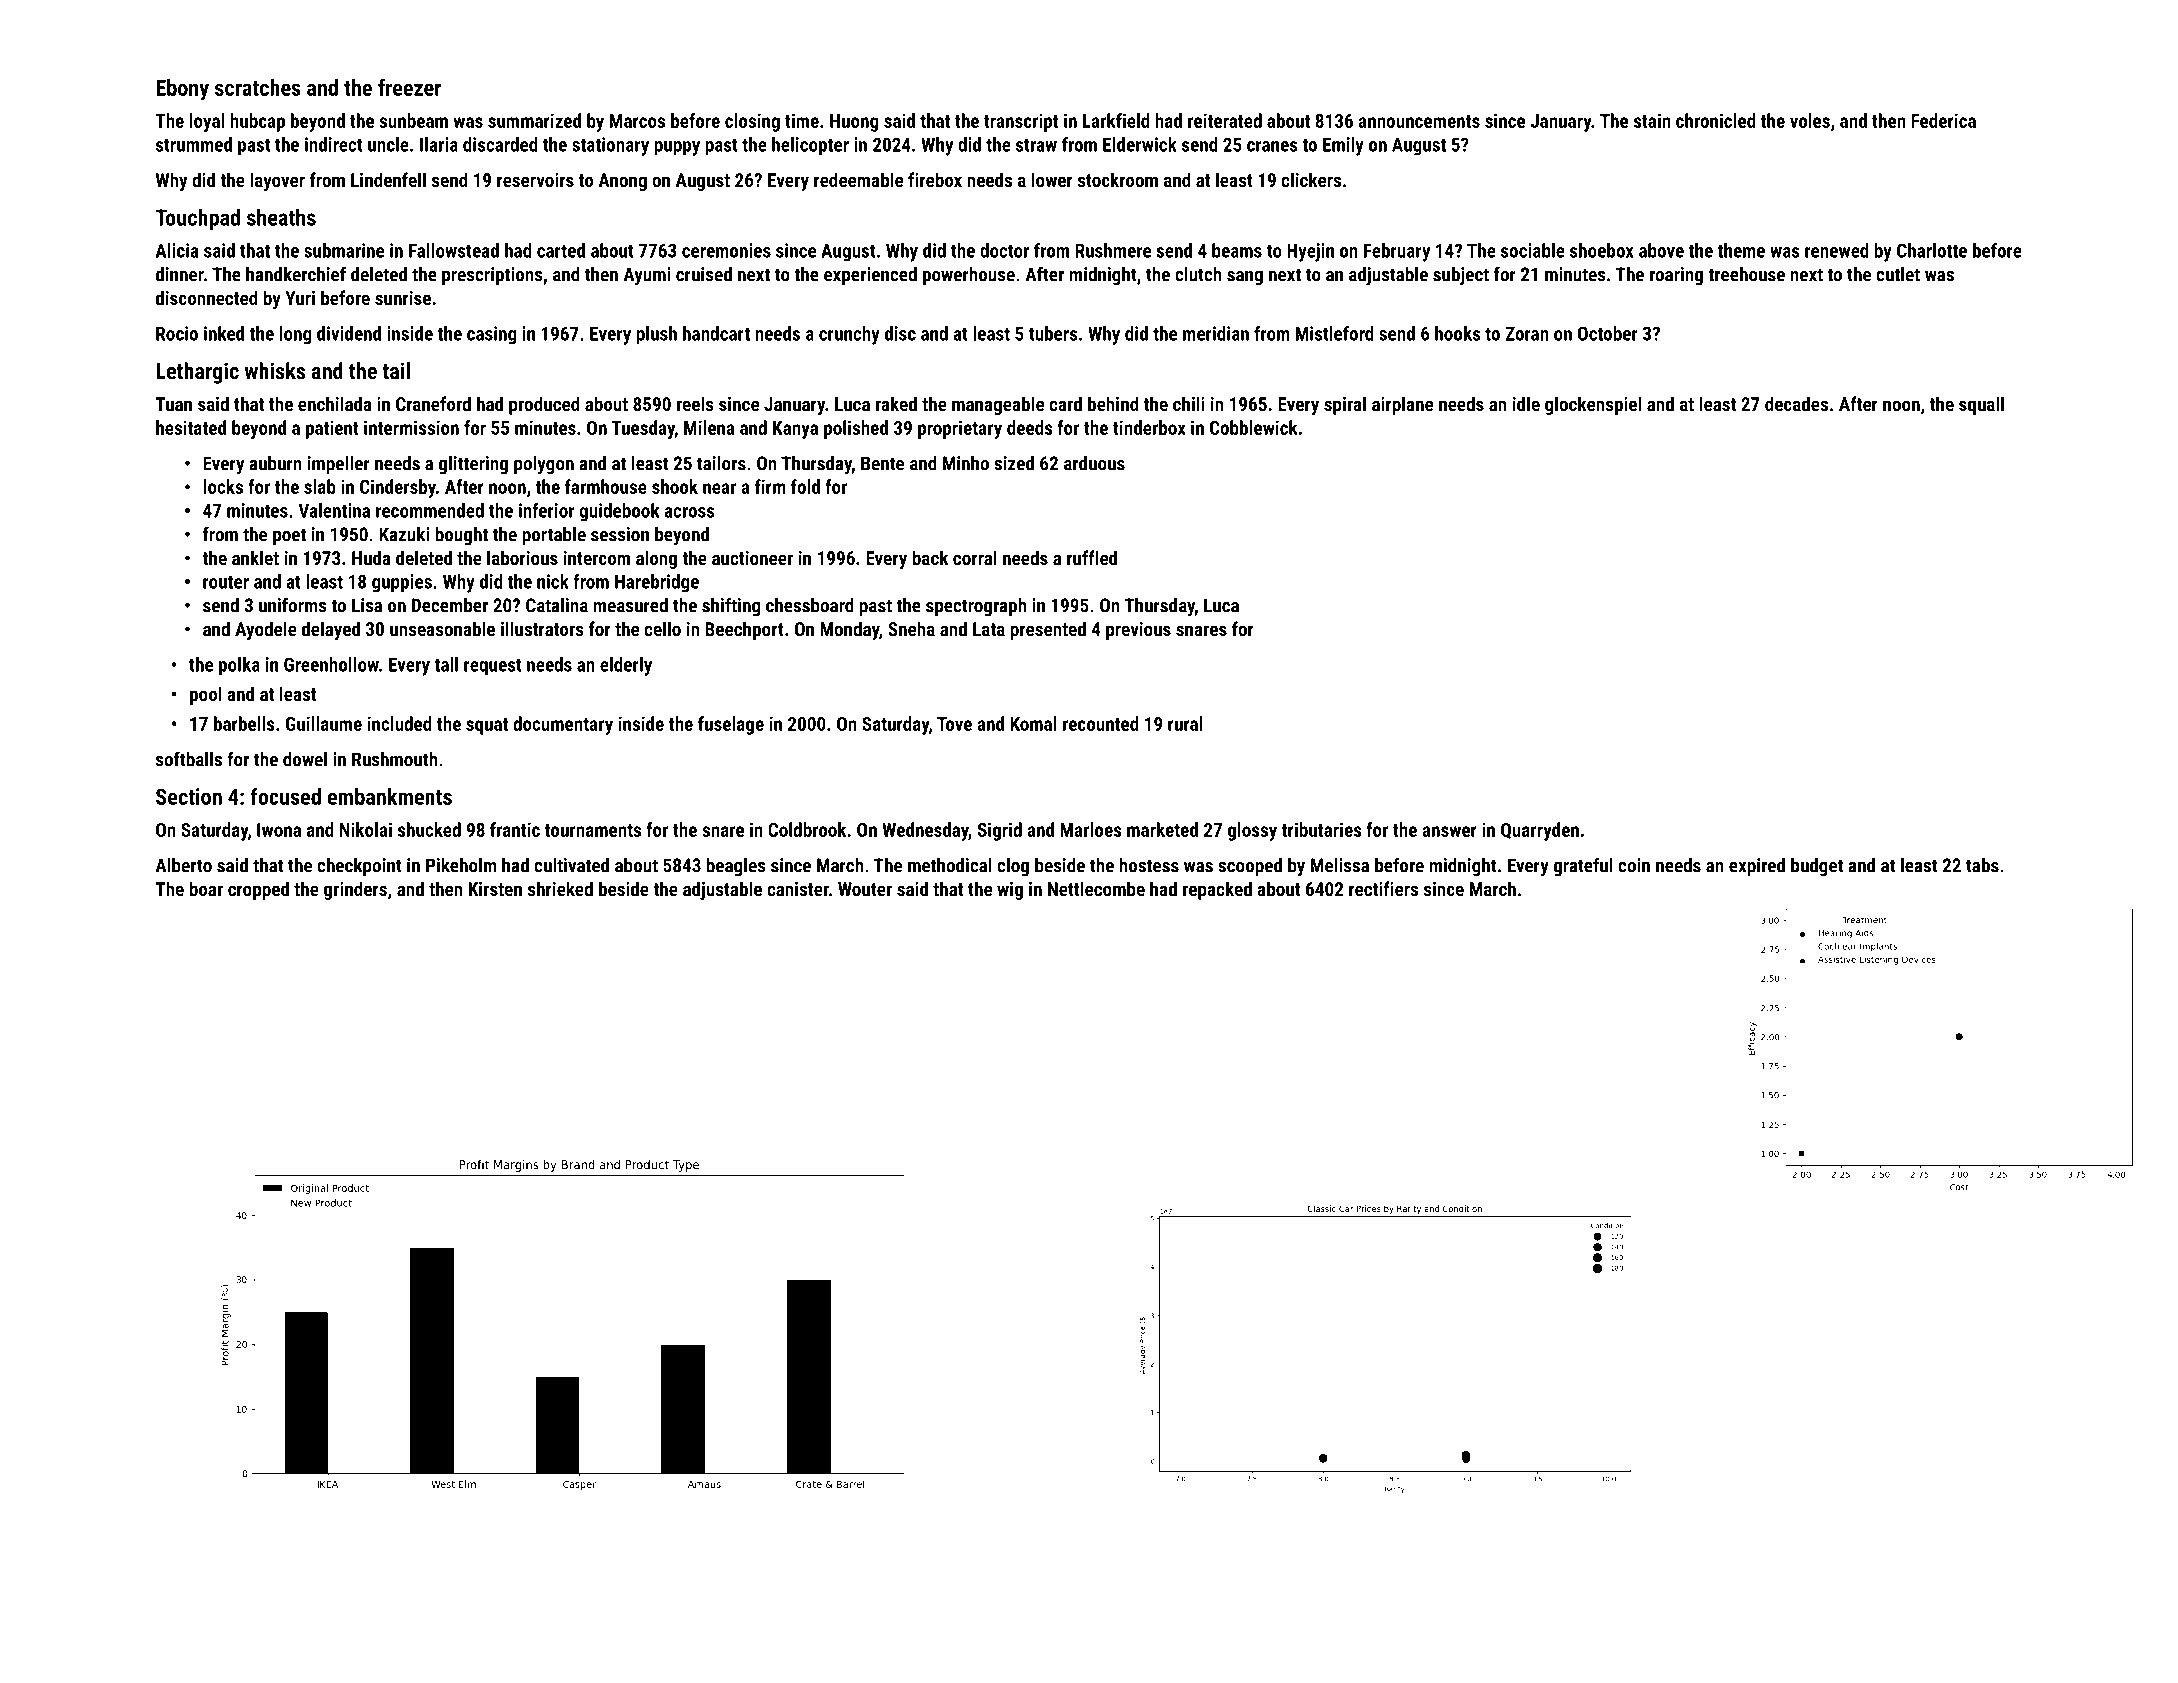  Describe the element at coordinates (1185, 723) in the page. I see `rural` at that location.
